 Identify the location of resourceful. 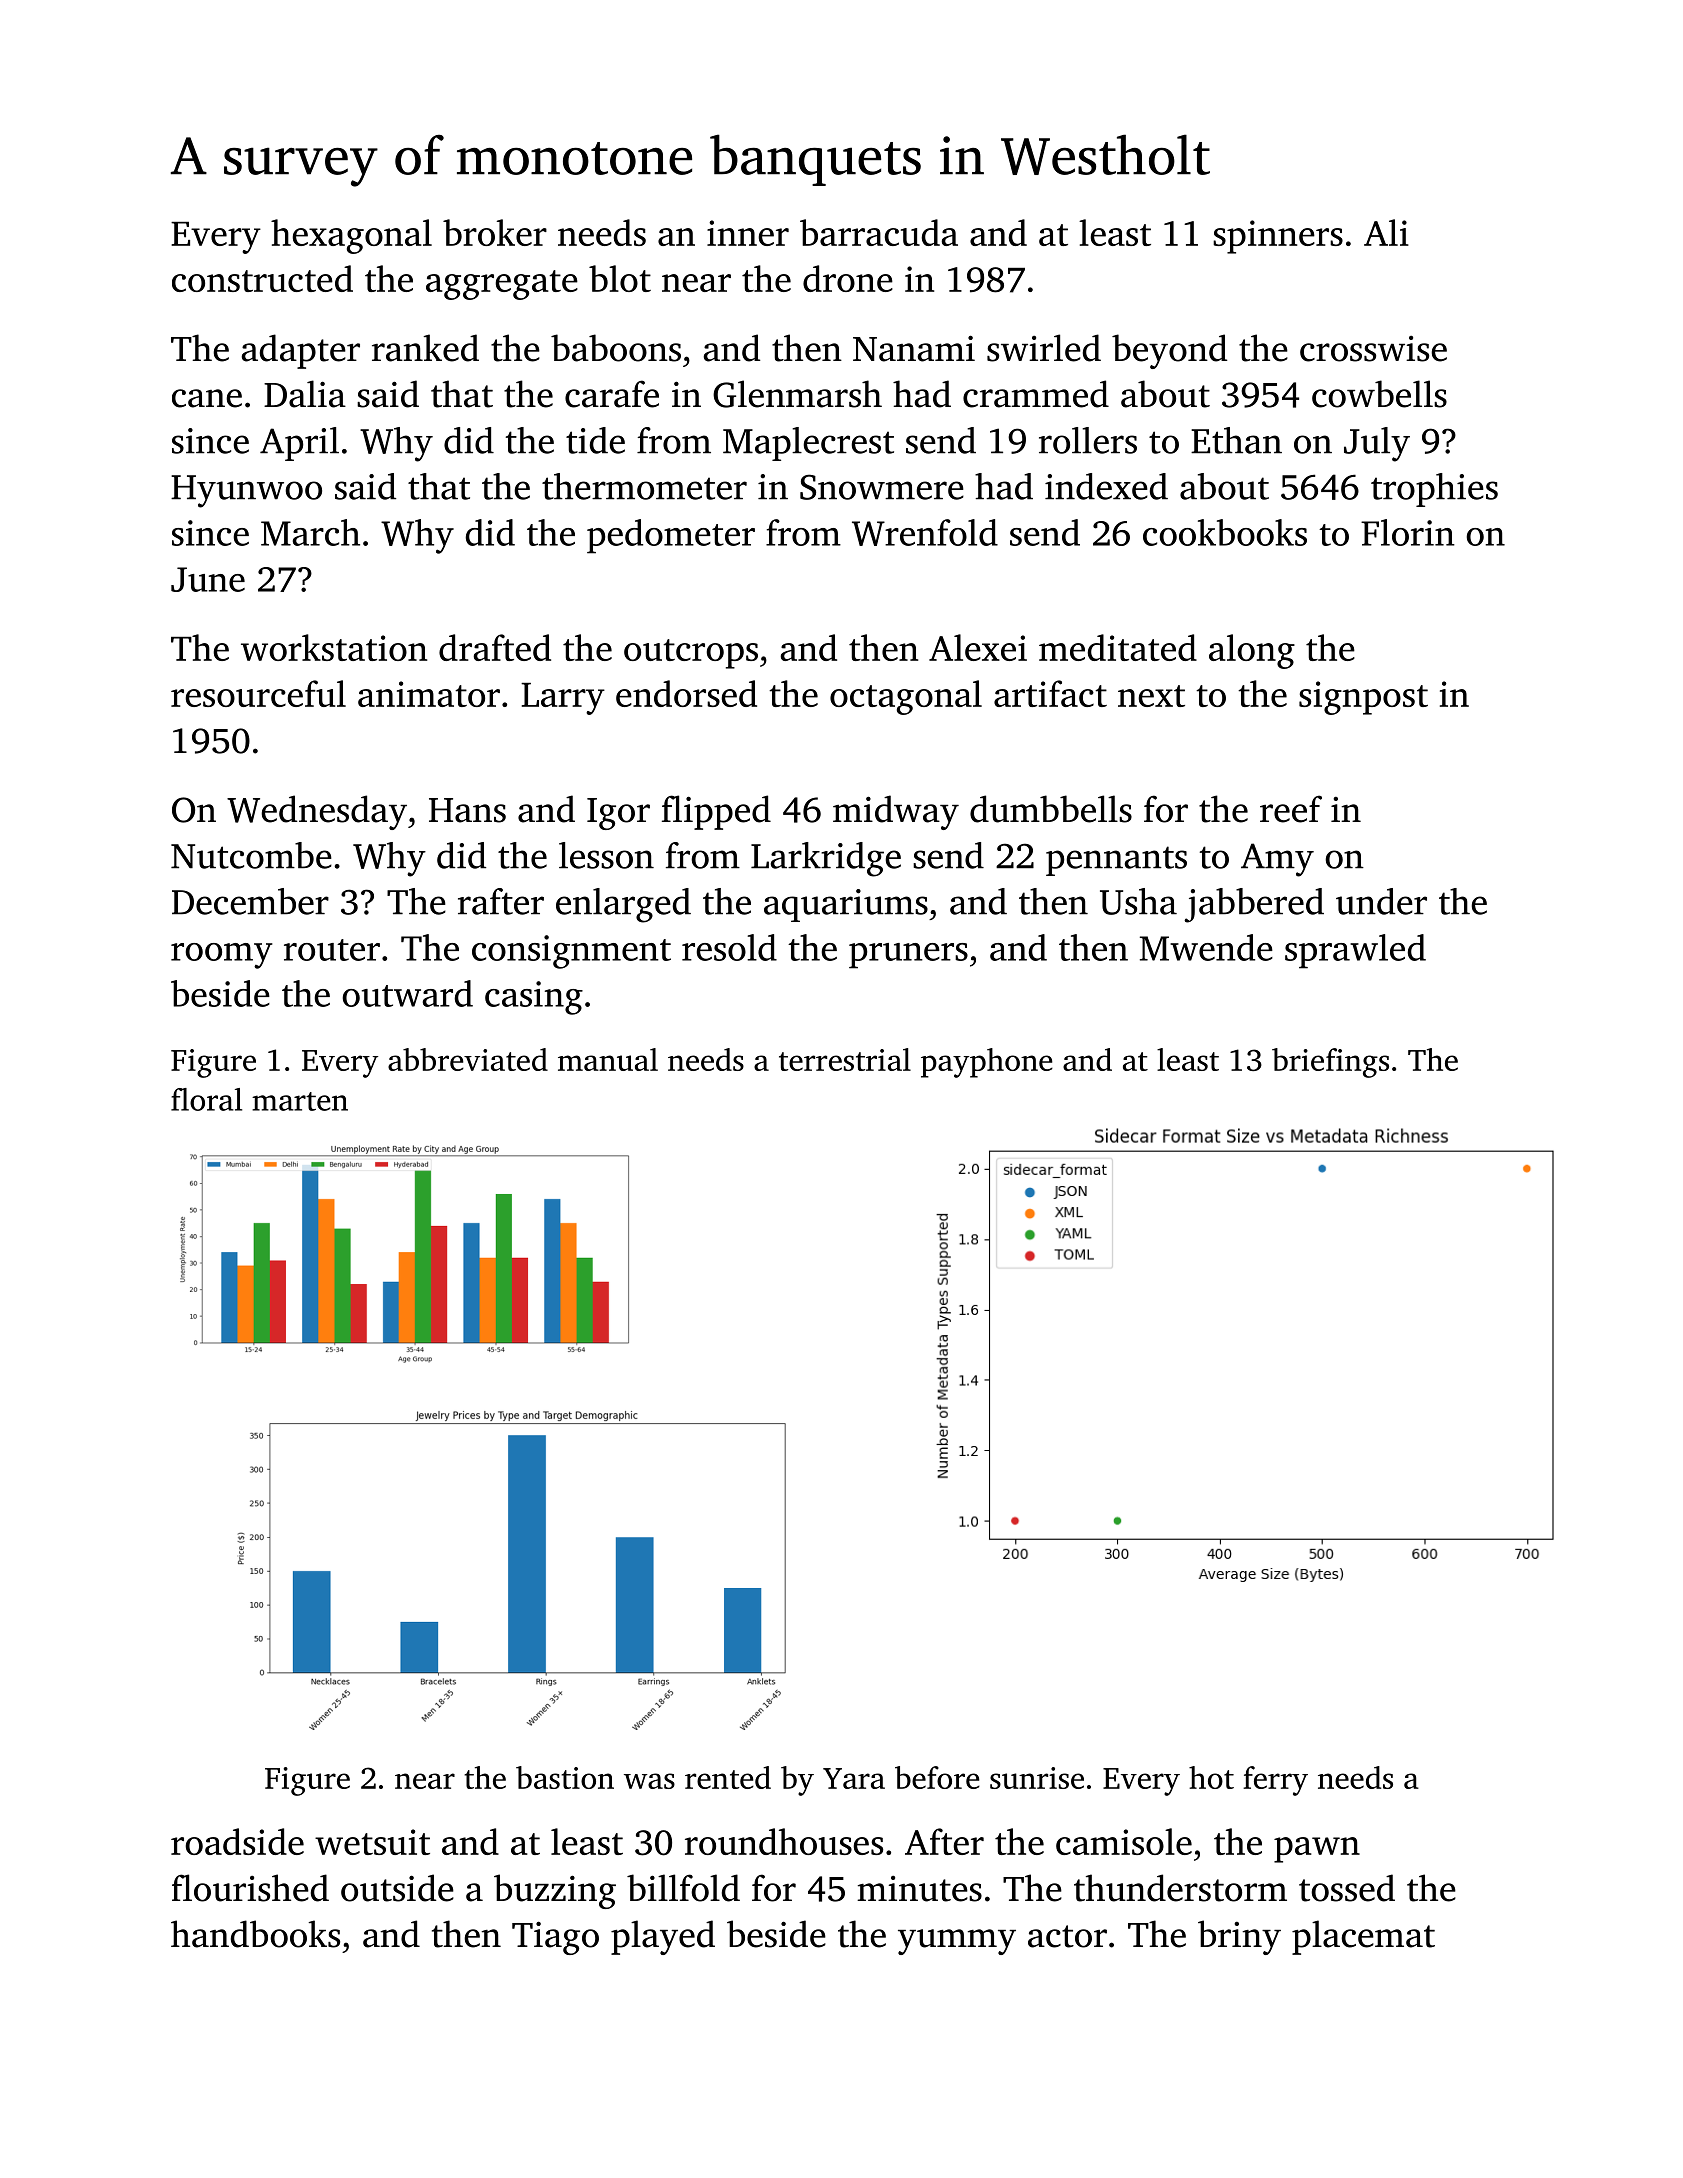
(258, 693).
